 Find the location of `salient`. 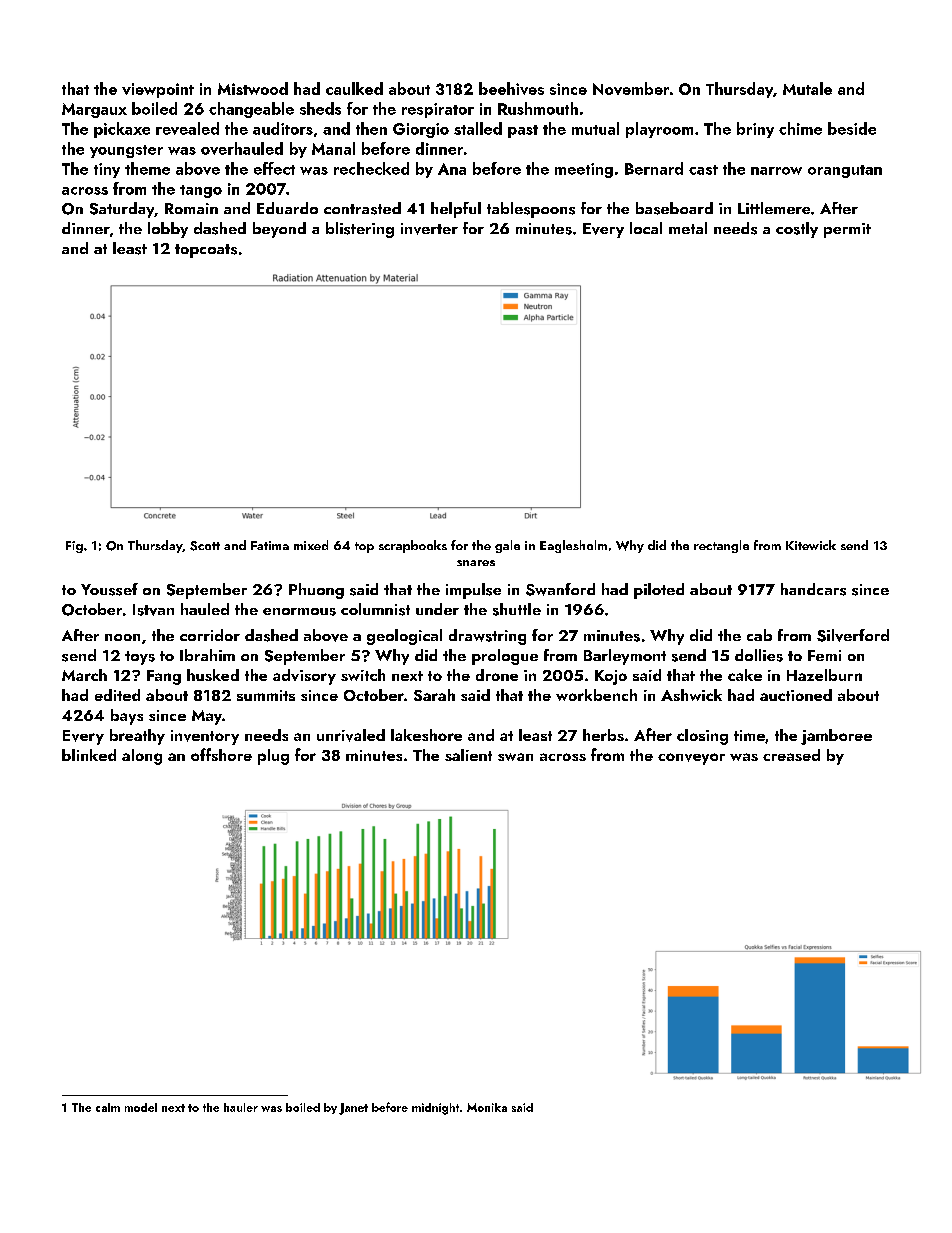

salient is located at coordinates (468, 755).
